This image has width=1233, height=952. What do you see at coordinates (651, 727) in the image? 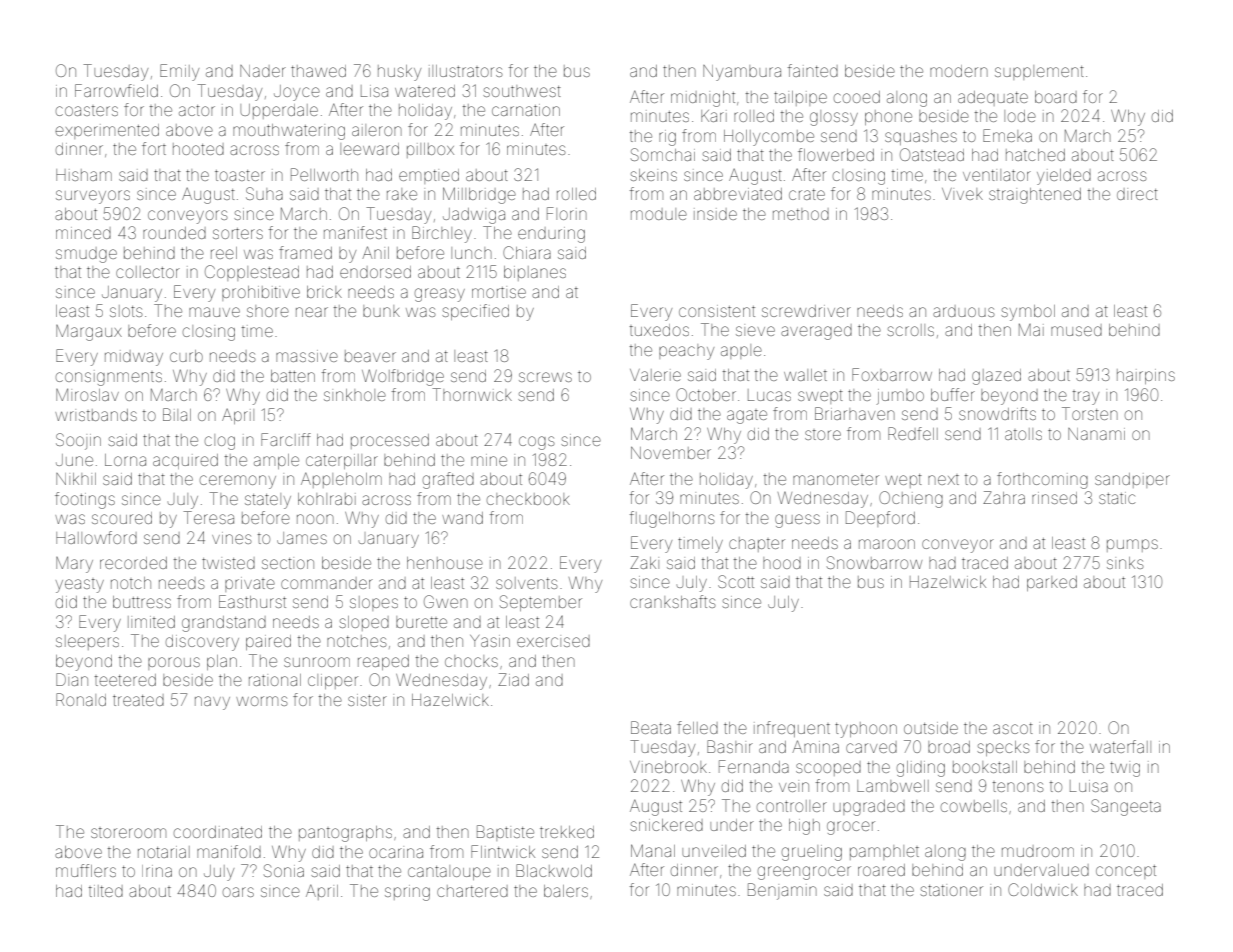
I see `Beata` at bounding box center [651, 727].
